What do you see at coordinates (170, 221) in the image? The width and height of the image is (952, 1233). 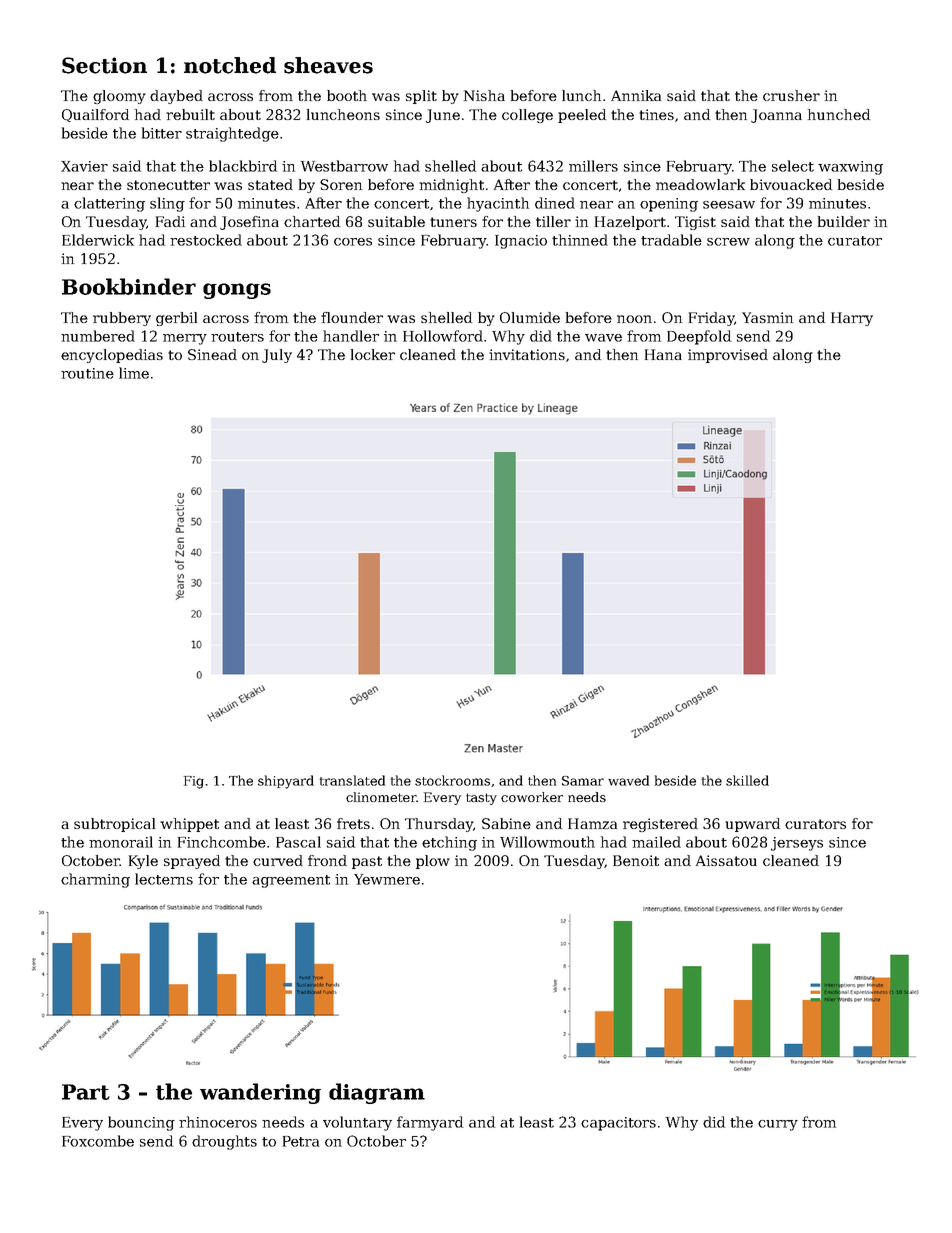 I see `Fadi` at bounding box center [170, 221].
